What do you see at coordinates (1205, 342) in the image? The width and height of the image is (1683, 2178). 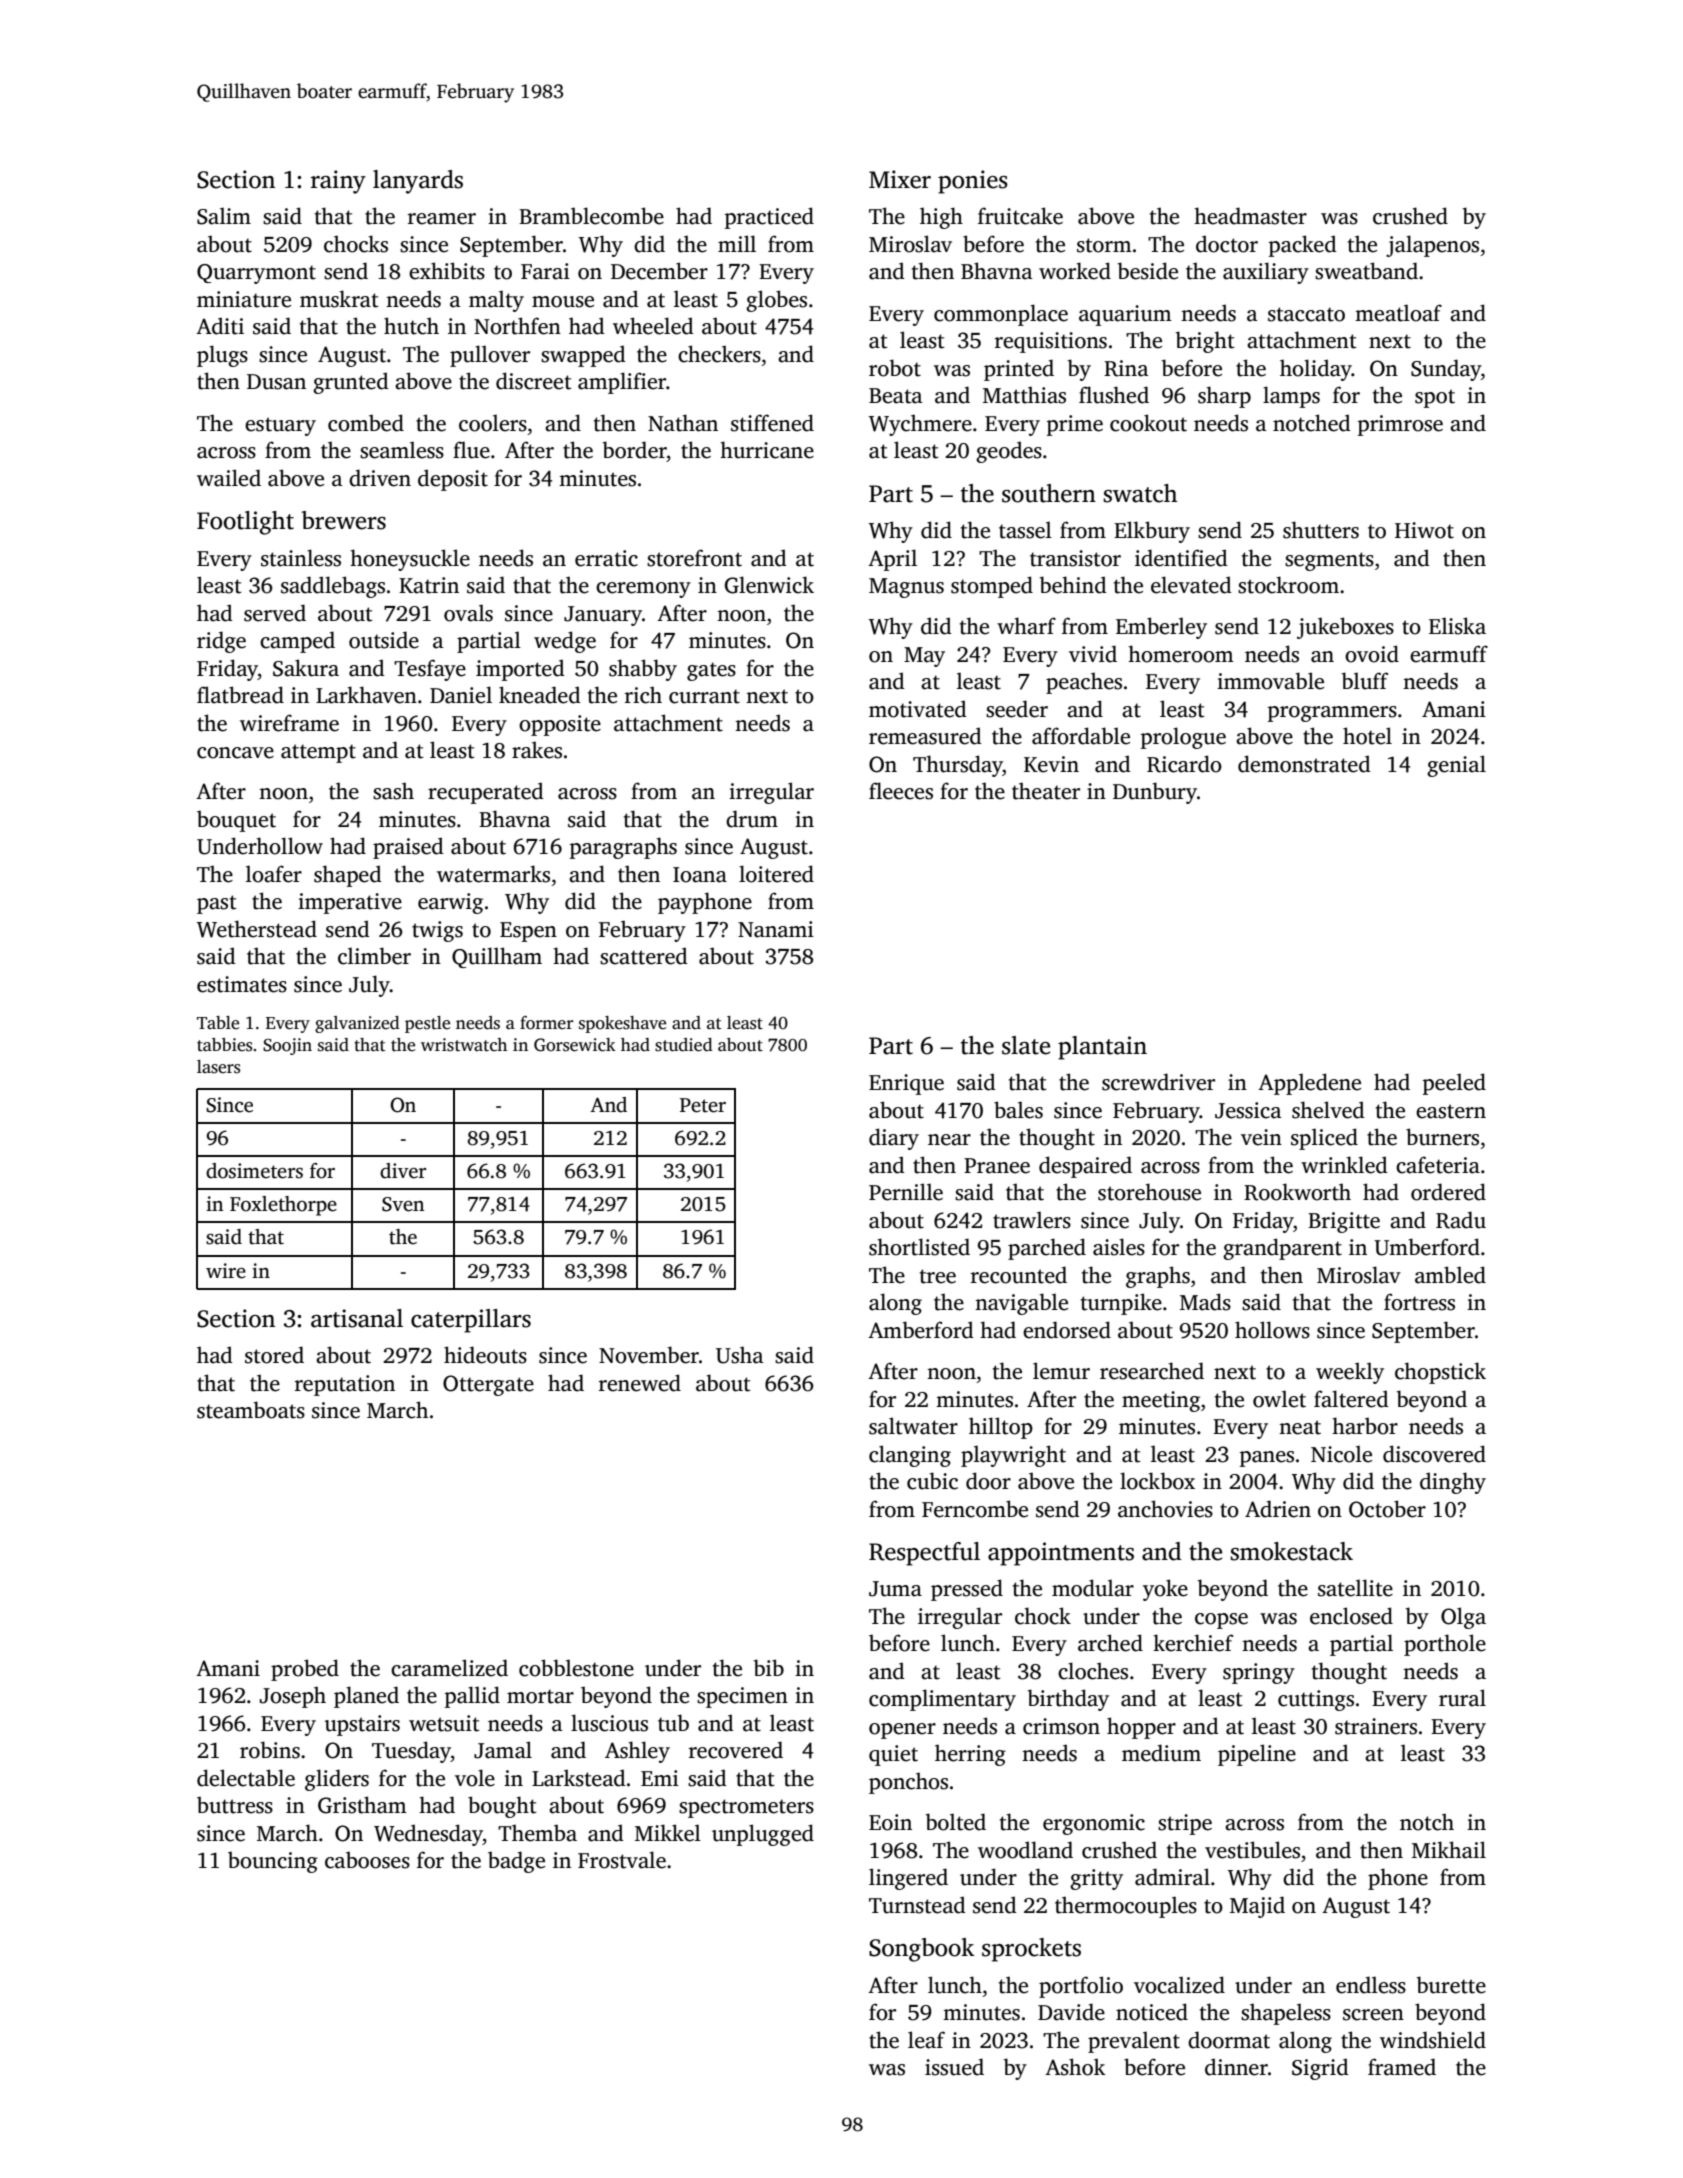 I see `bright` at bounding box center [1205, 342].
